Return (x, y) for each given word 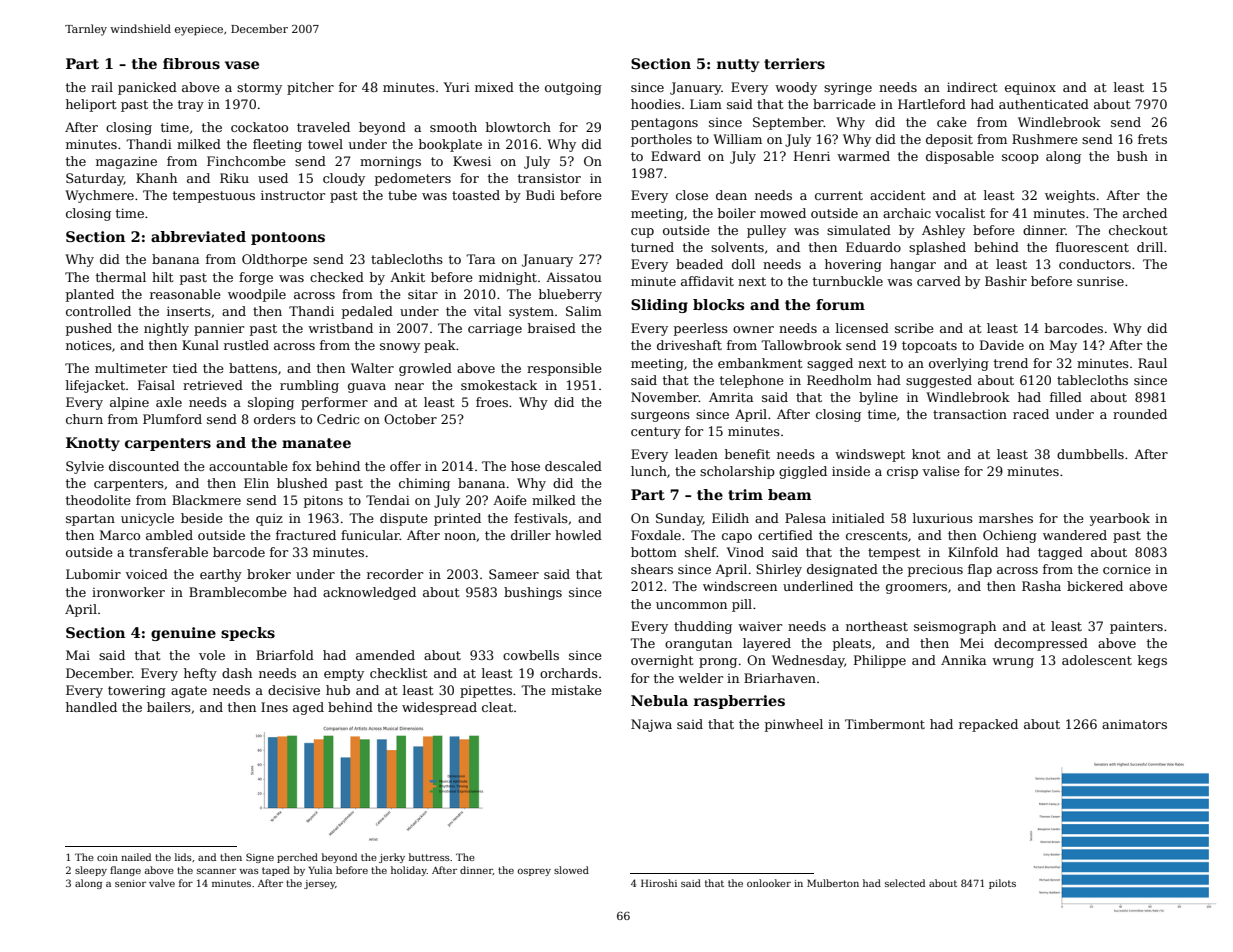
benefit (747, 454)
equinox (1030, 88)
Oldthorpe (274, 260)
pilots (1002, 884)
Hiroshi (659, 883)
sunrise (1100, 281)
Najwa (651, 725)
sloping (271, 403)
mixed (494, 87)
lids (183, 857)
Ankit (407, 277)
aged (308, 708)
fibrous (191, 63)
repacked (988, 725)
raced (1031, 414)
